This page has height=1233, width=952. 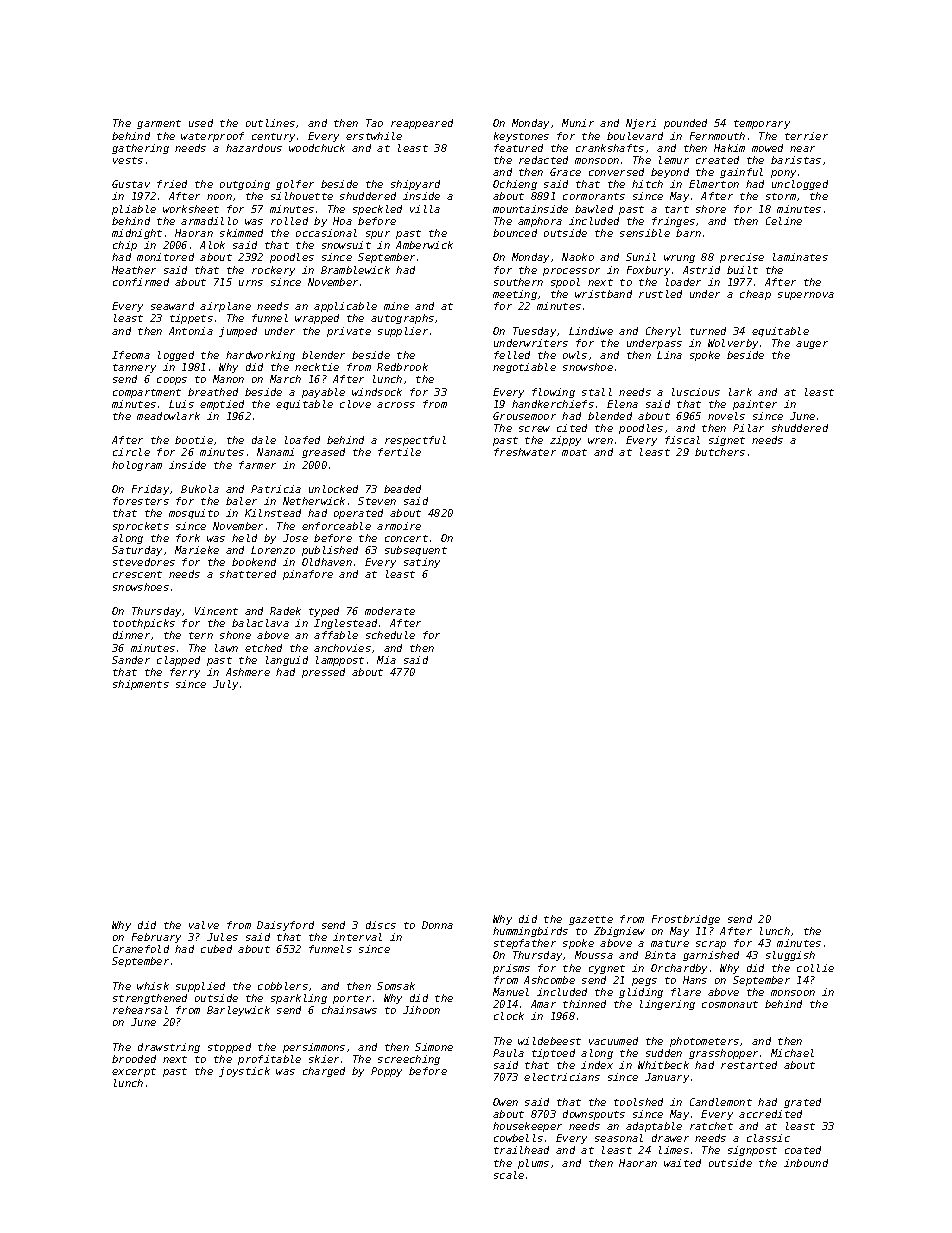 I want to click on erstwhile, so click(x=374, y=136).
